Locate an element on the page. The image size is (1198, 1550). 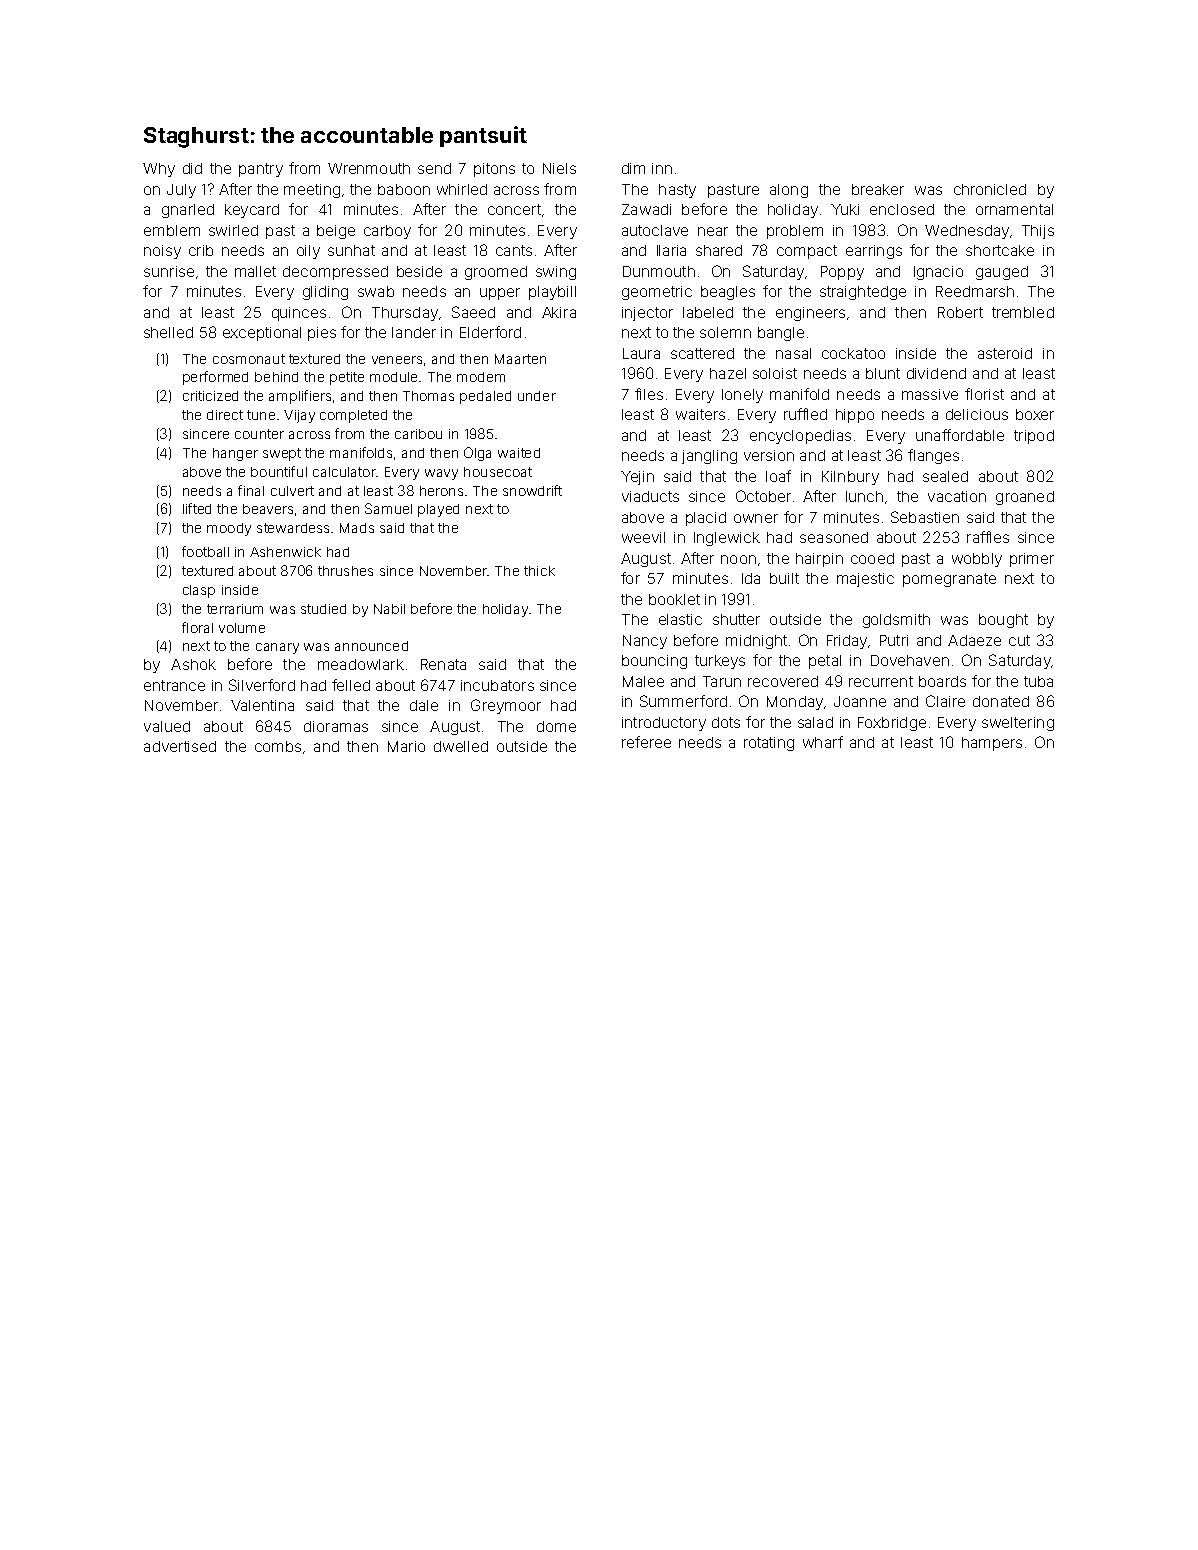
concert is located at coordinates (514, 209).
